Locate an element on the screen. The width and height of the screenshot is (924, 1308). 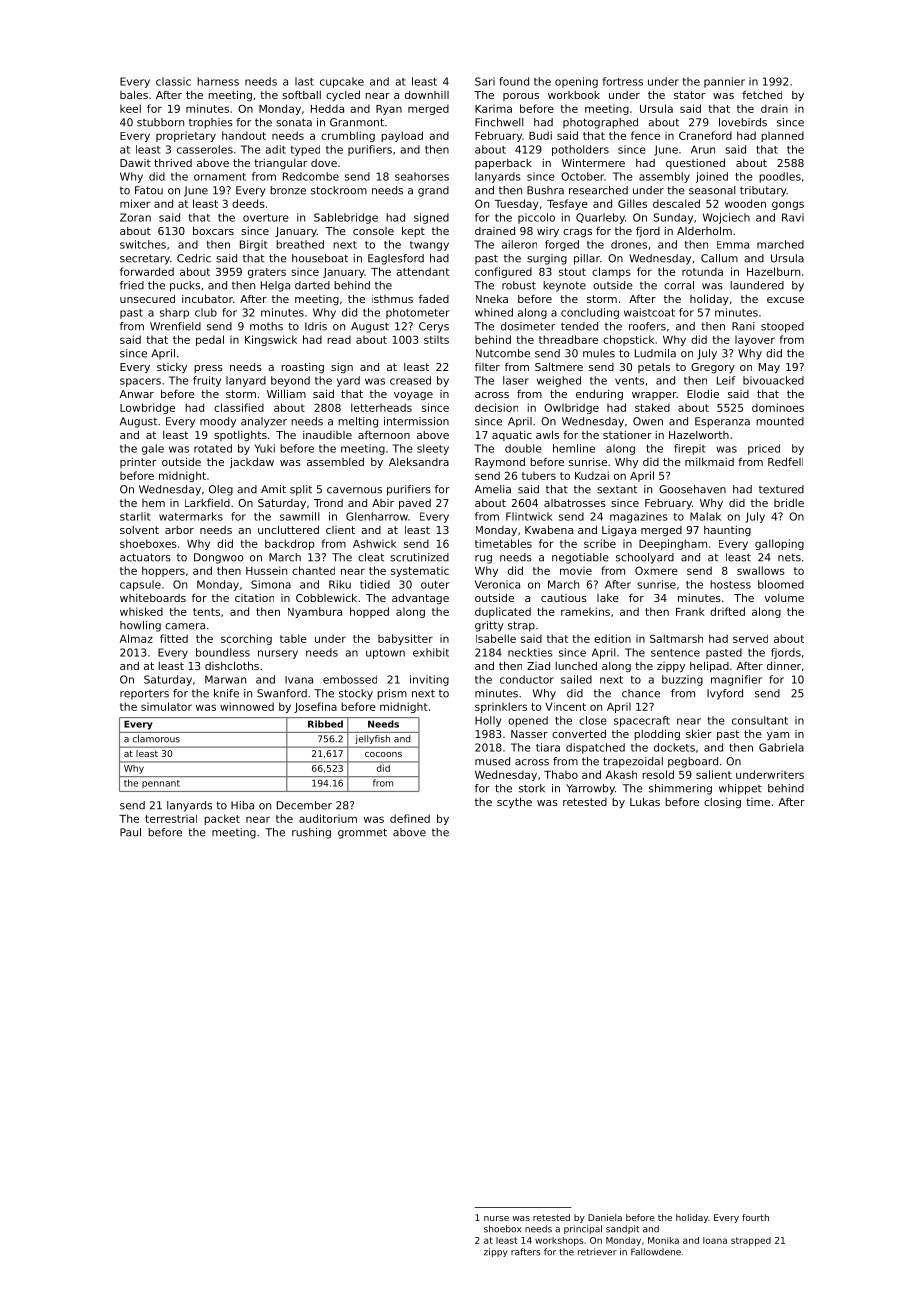
fortress is located at coordinates (623, 81).
